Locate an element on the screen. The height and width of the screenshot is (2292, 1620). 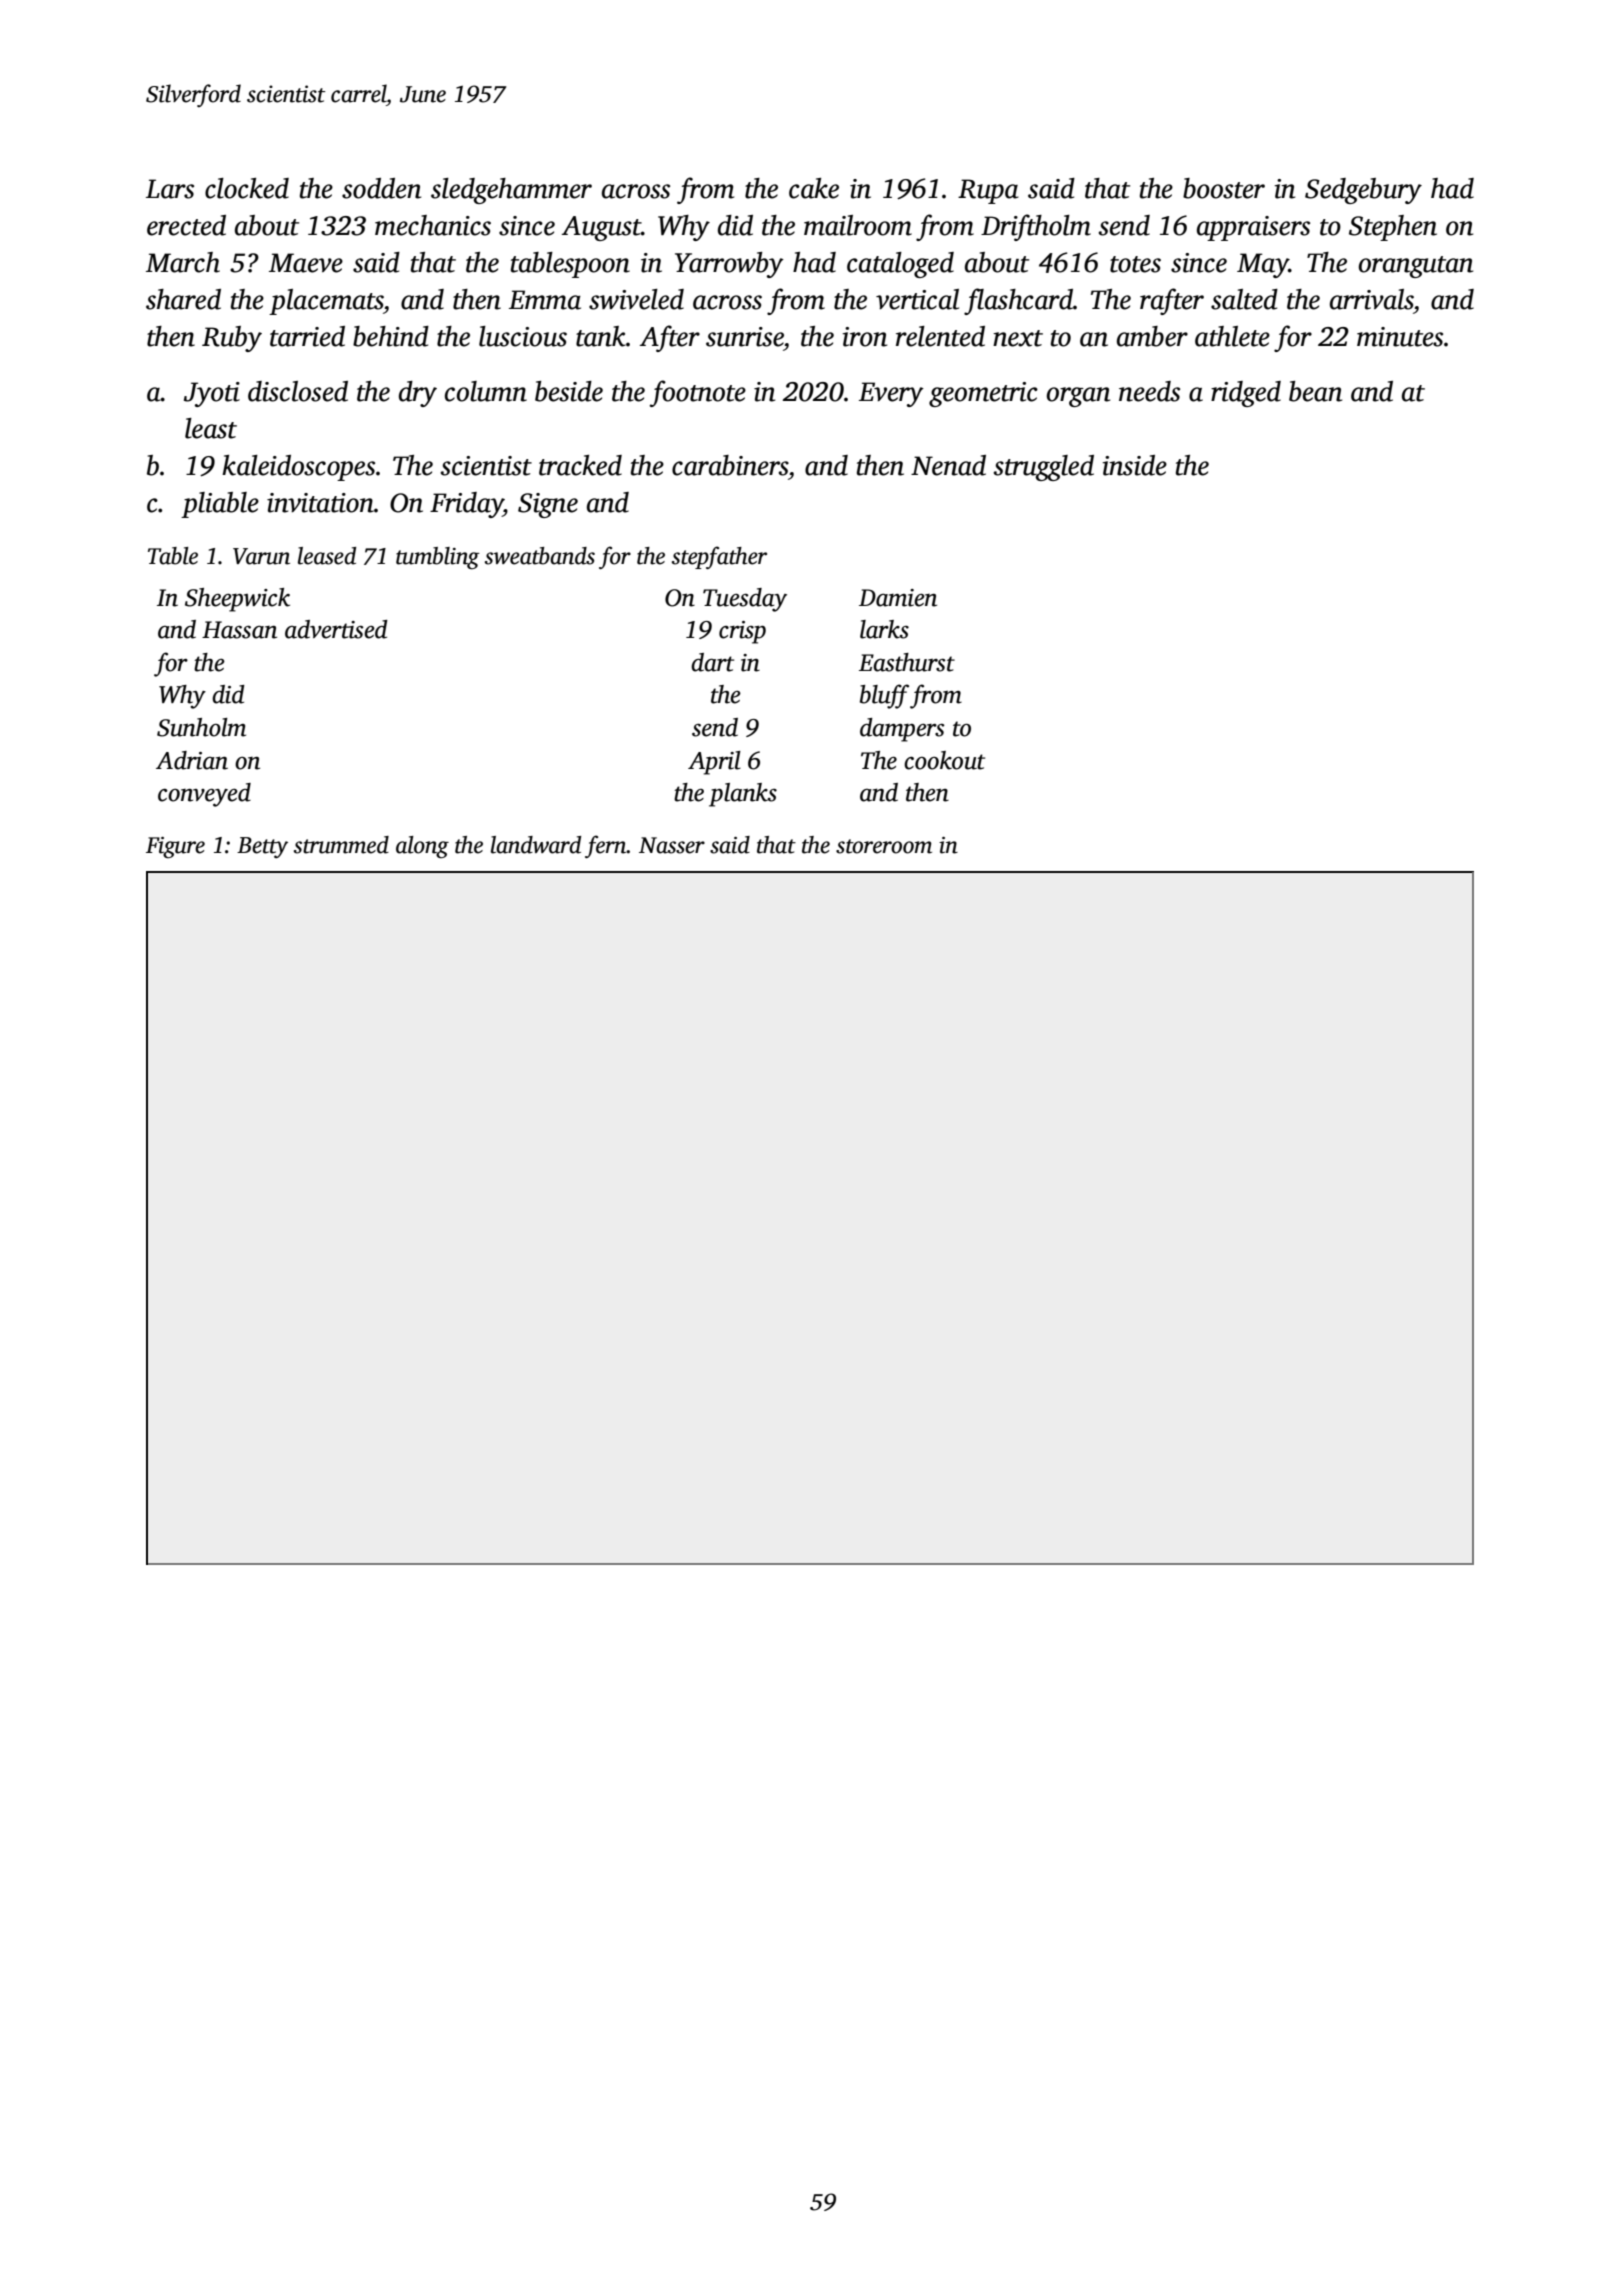
tracked is located at coordinates (580, 465).
